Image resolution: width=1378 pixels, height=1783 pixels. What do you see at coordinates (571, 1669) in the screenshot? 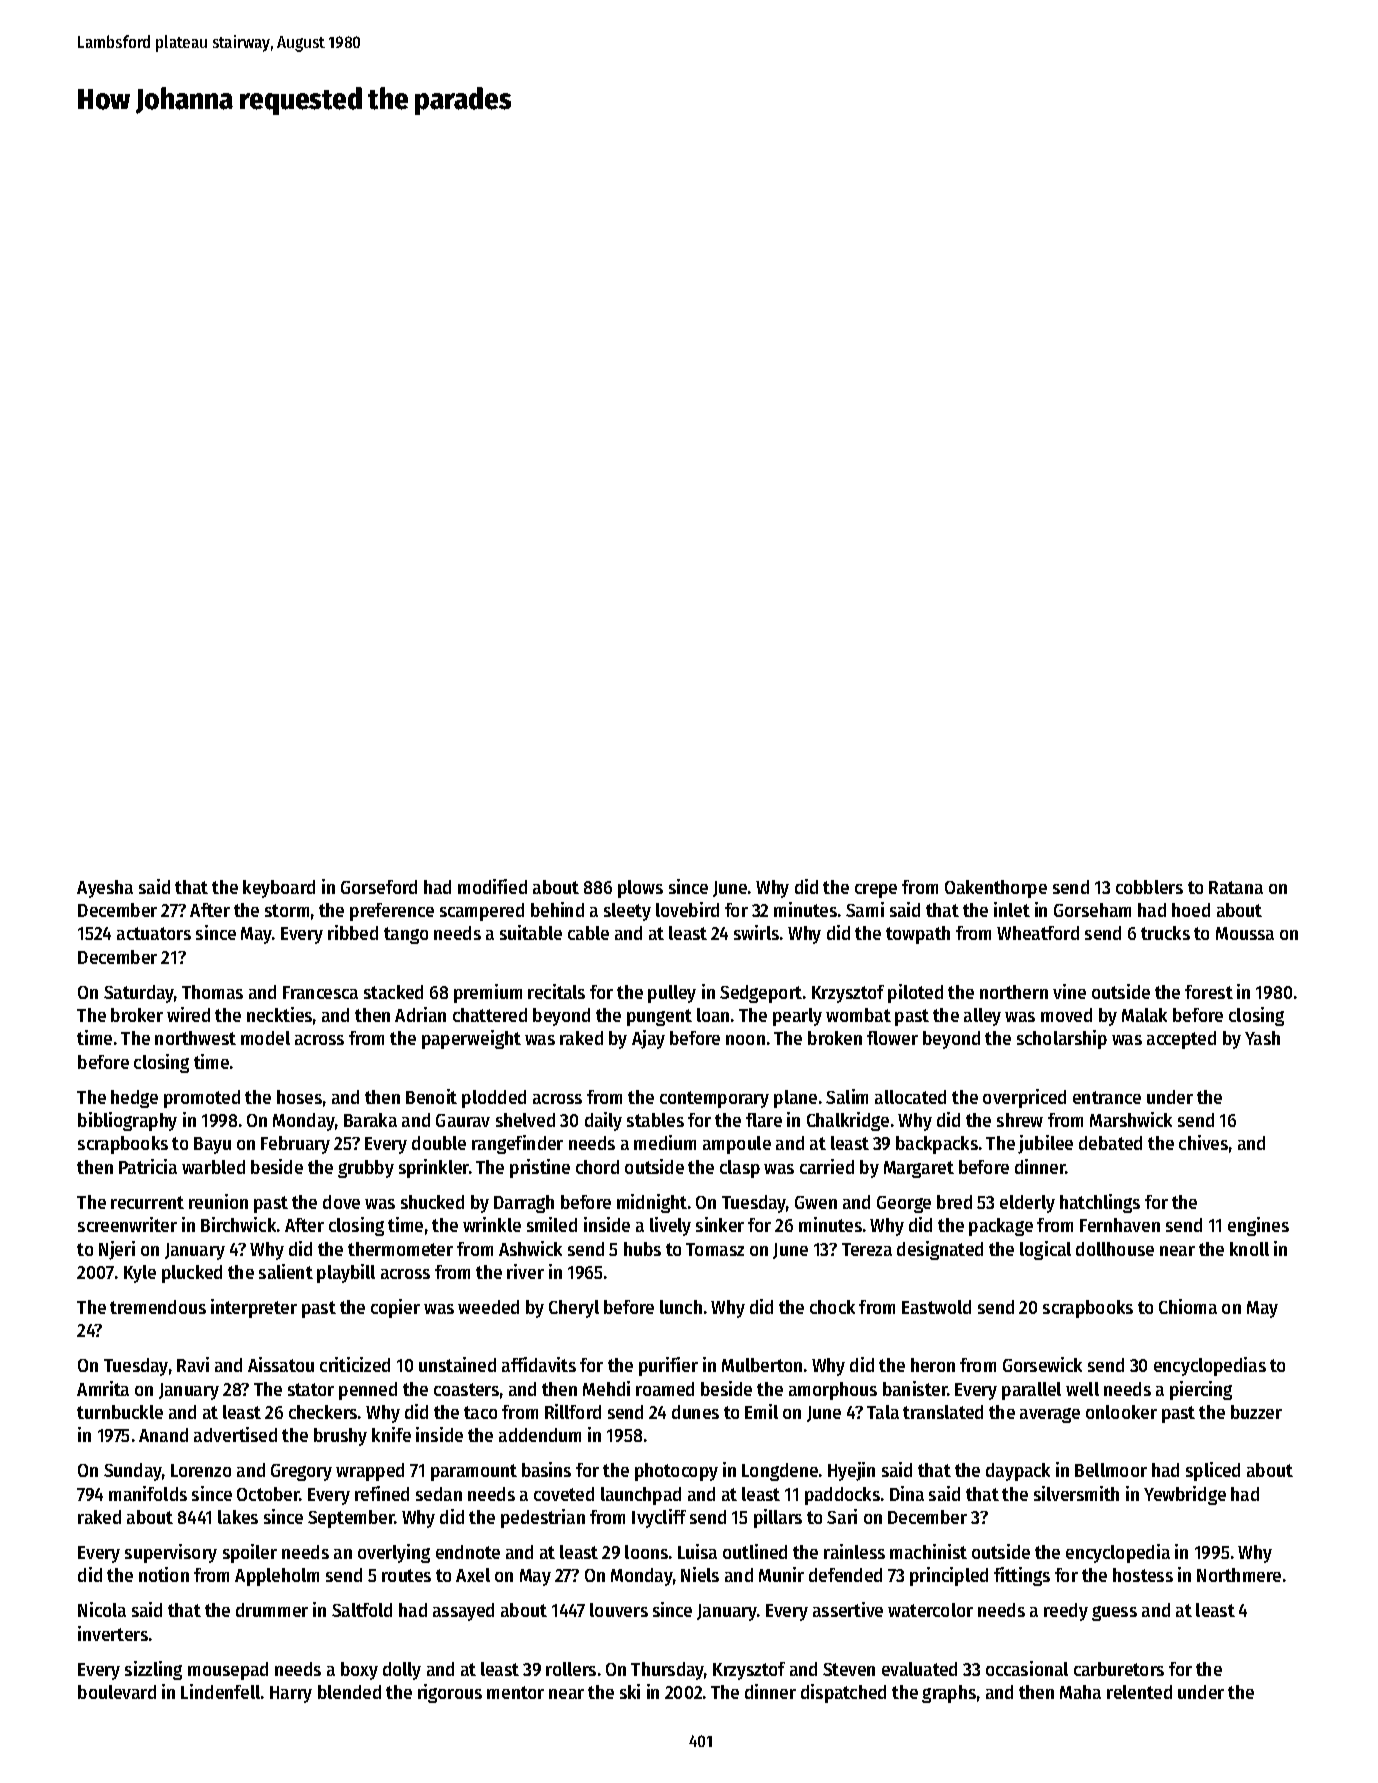
I see `rollers` at bounding box center [571, 1669].
